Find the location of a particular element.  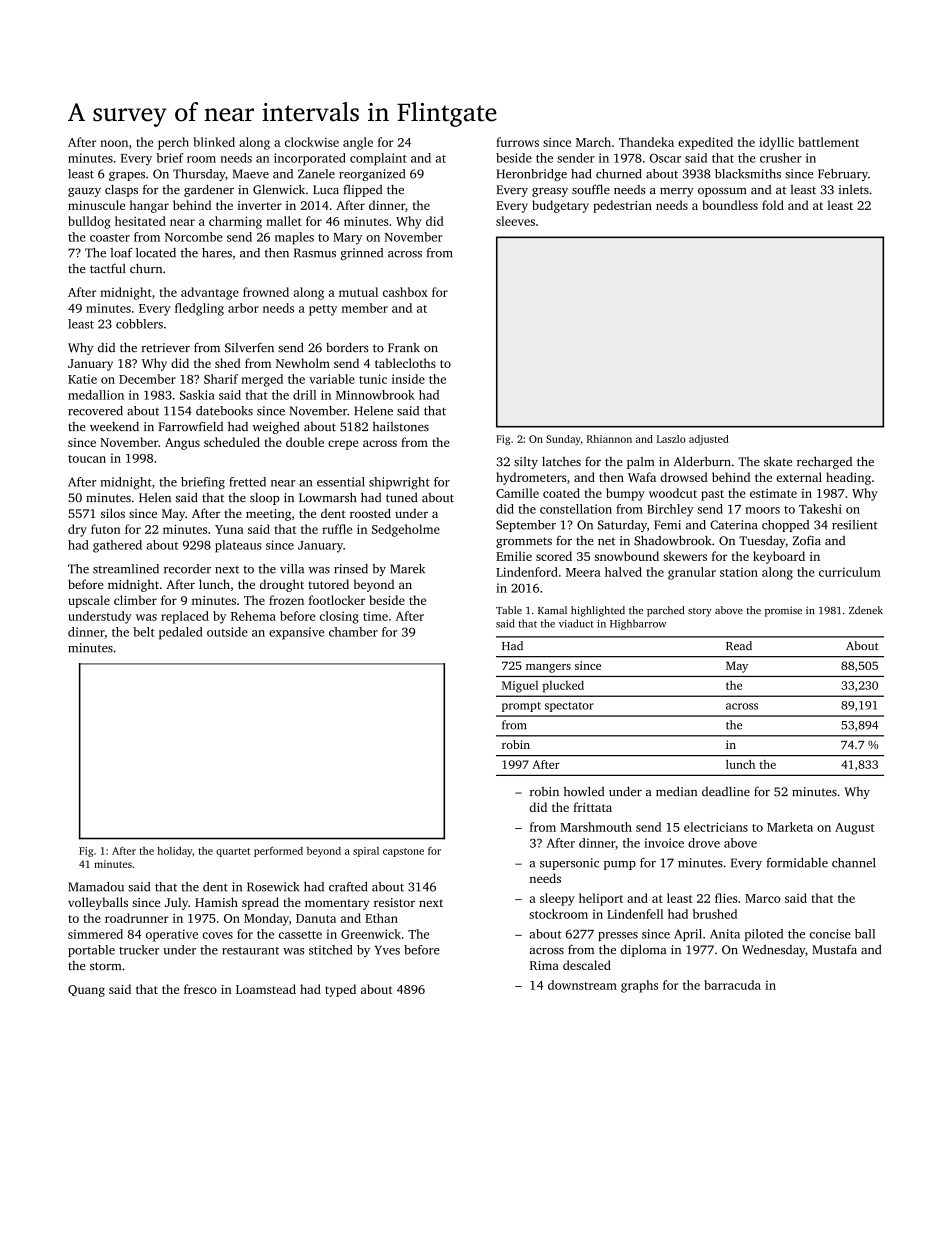

prompt is located at coordinates (521, 707).
